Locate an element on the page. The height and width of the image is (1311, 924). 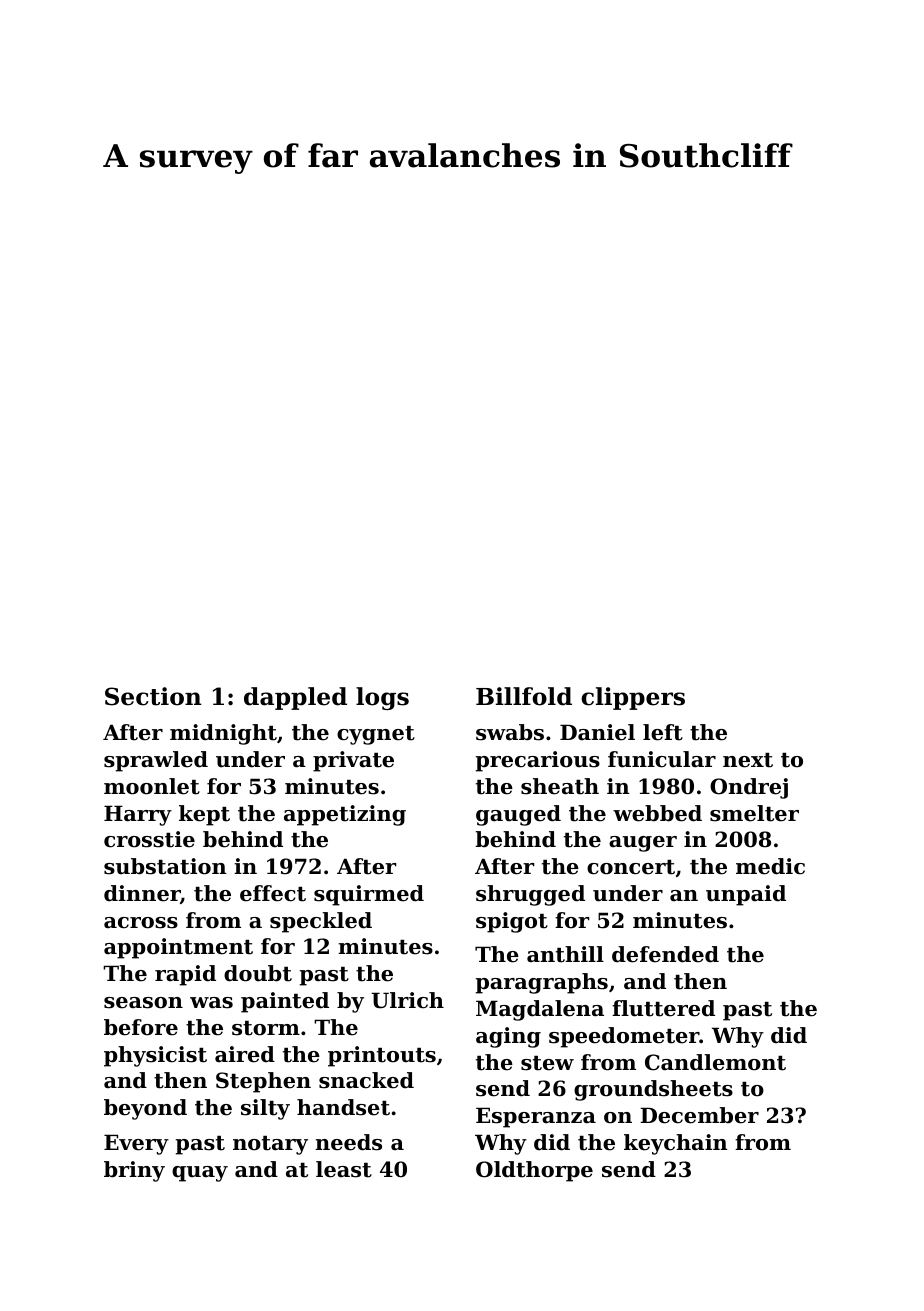
squirmed is located at coordinates (369, 895).
